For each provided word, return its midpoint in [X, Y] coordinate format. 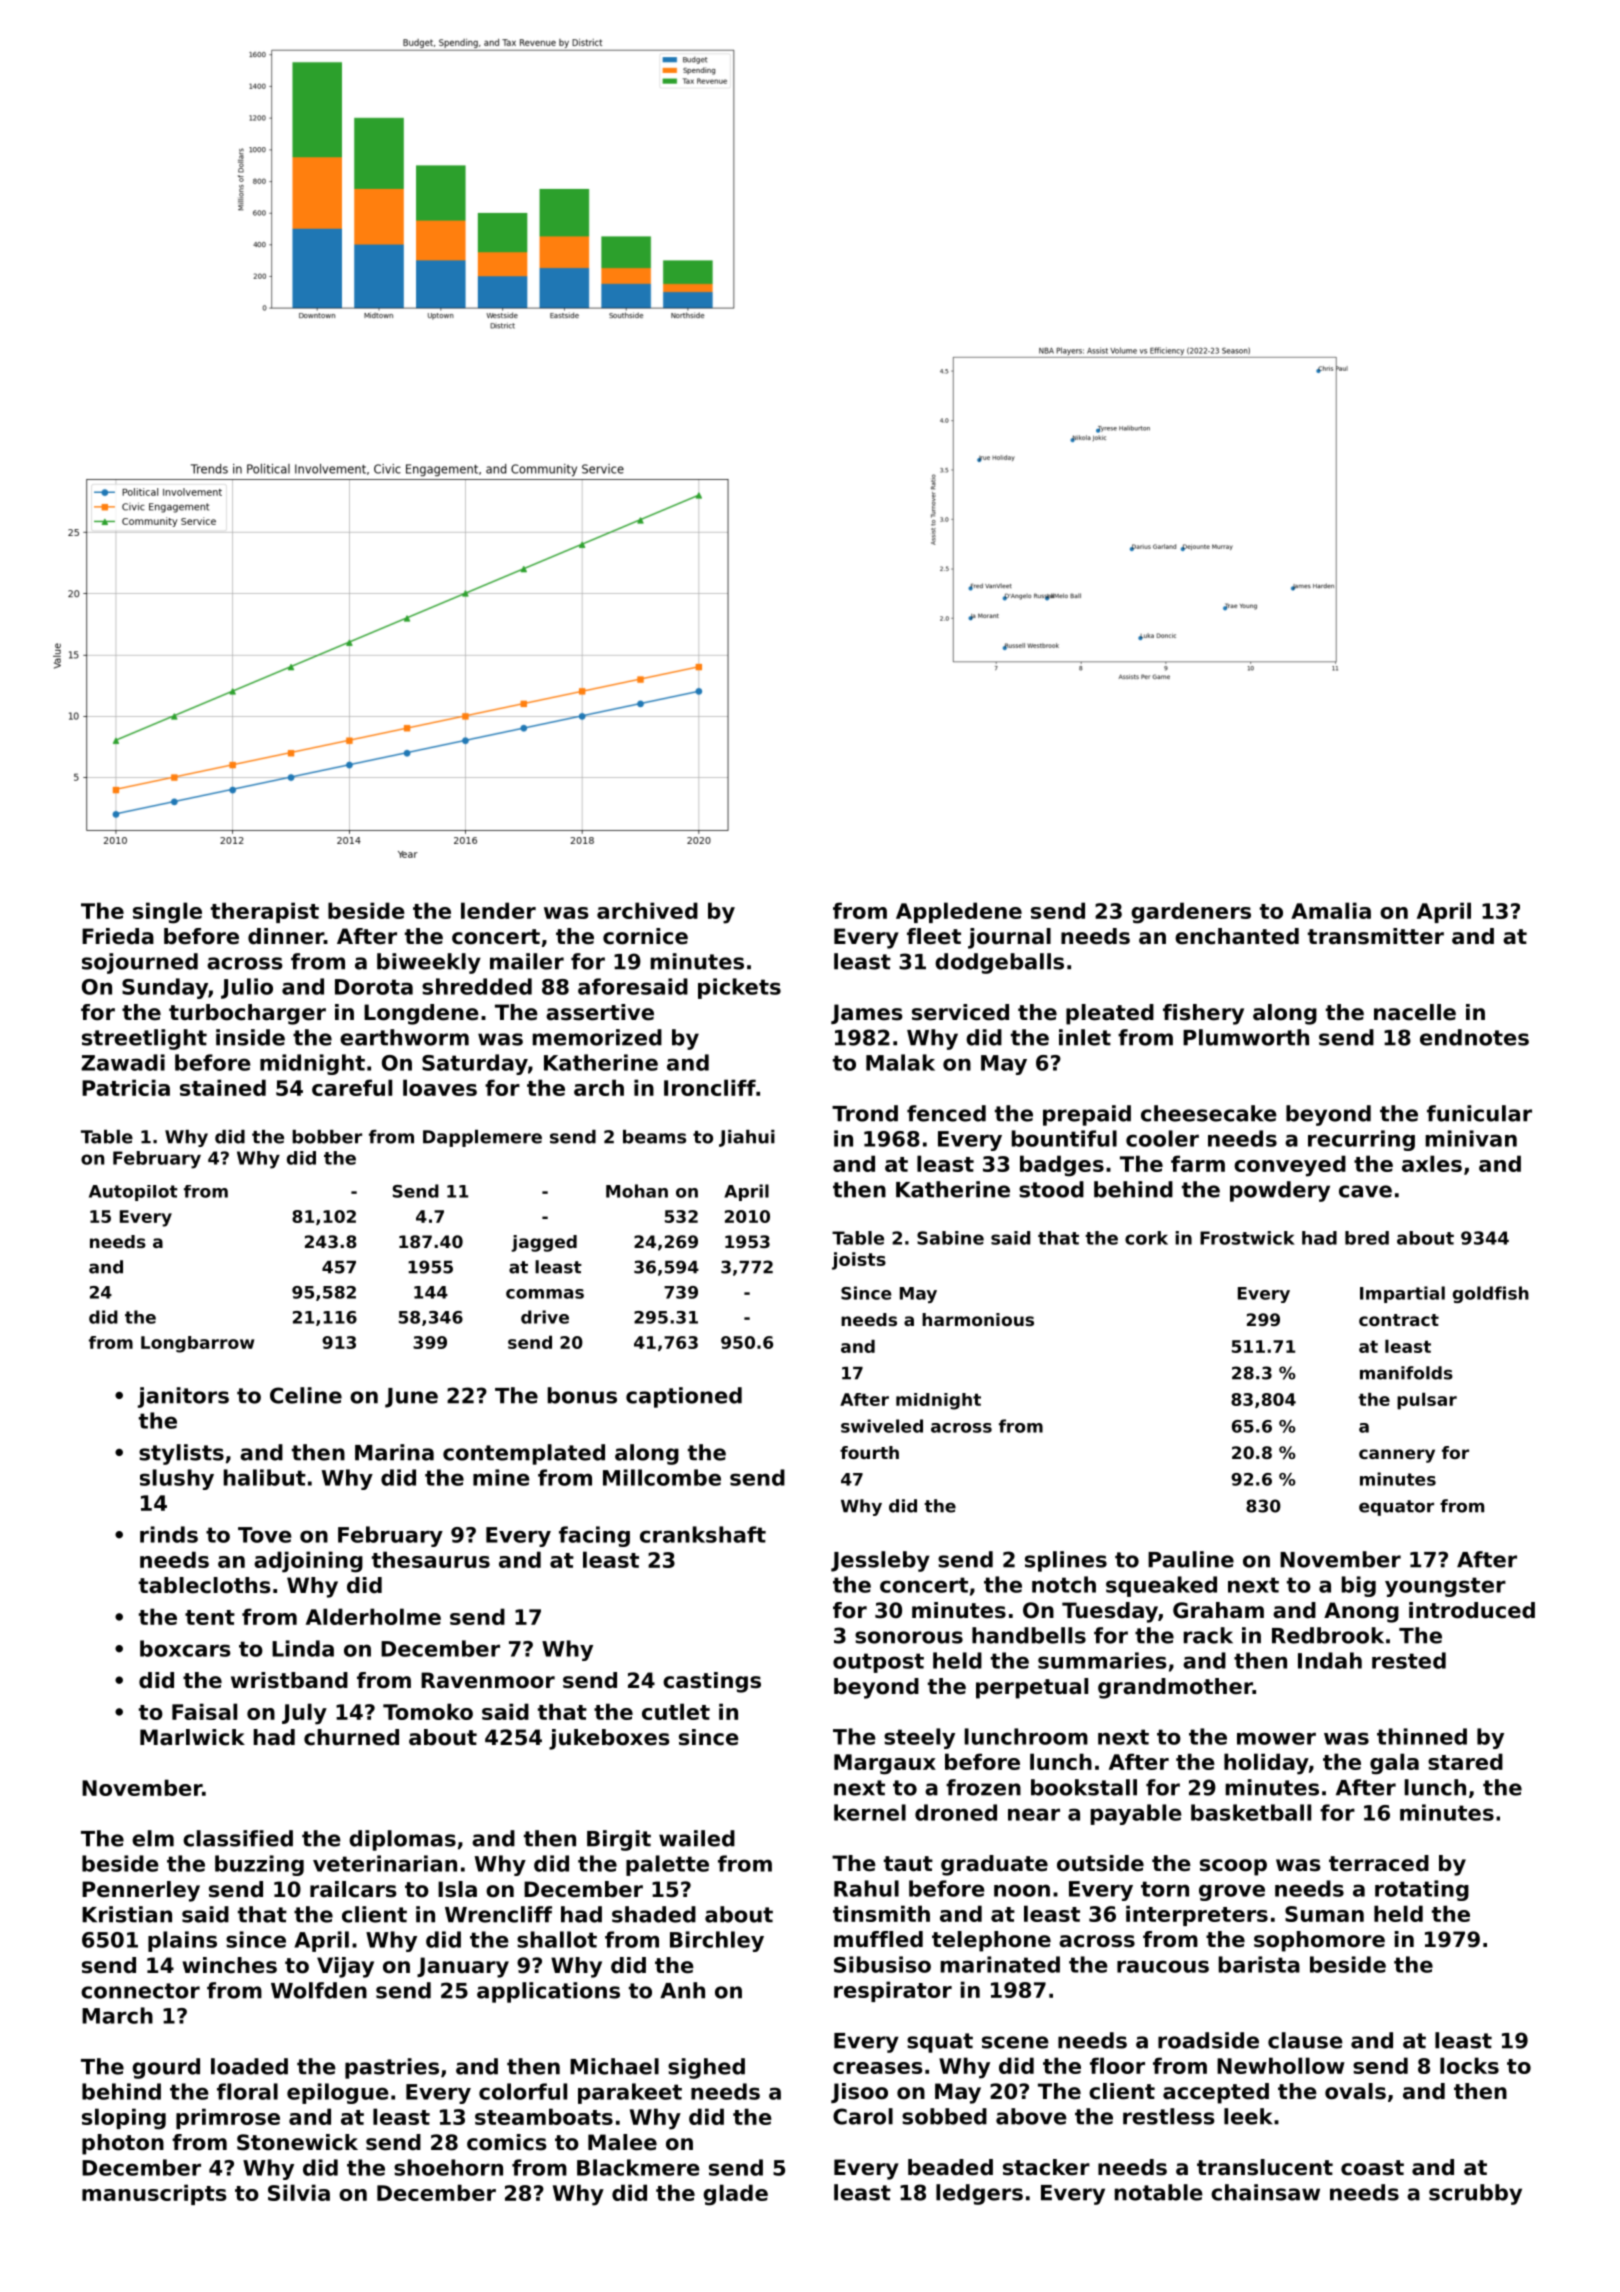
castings [712, 1682]
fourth [869, 1452]
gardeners [1191, 913]
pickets [739, 988]
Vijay [345, 1967]
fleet [934, 936]
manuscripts [154, 2194]
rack [1208, 1635]
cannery [1397, 1456]
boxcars [185, 1648]
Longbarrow [197, 1344]
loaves [440, 1087]
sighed [706, 2068]
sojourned [140, 963]
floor [1117, 2065]
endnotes [1474, 1037]
